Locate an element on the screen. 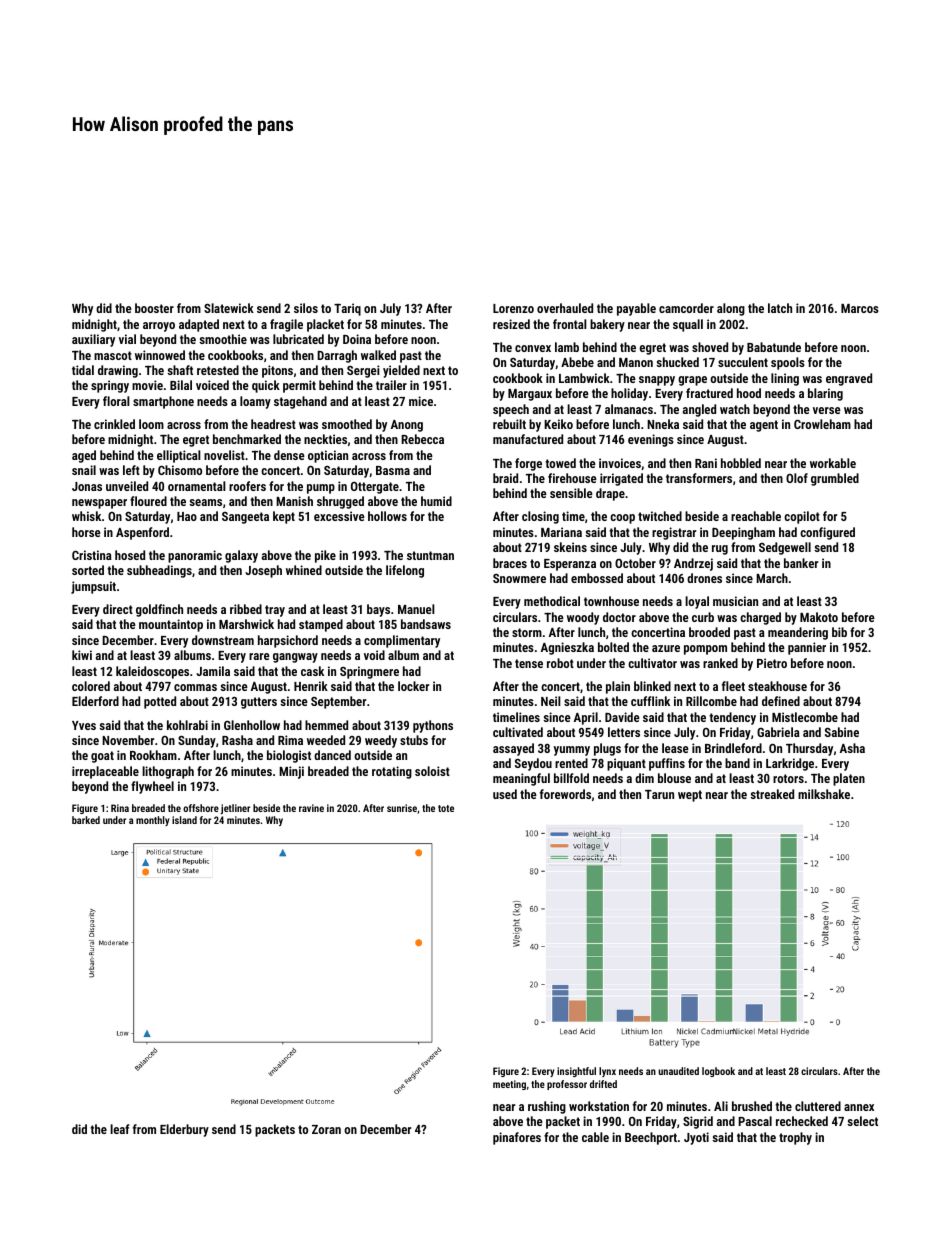 The image size is (952, 1233). benchmarked is located at coordinates (247, 439).
